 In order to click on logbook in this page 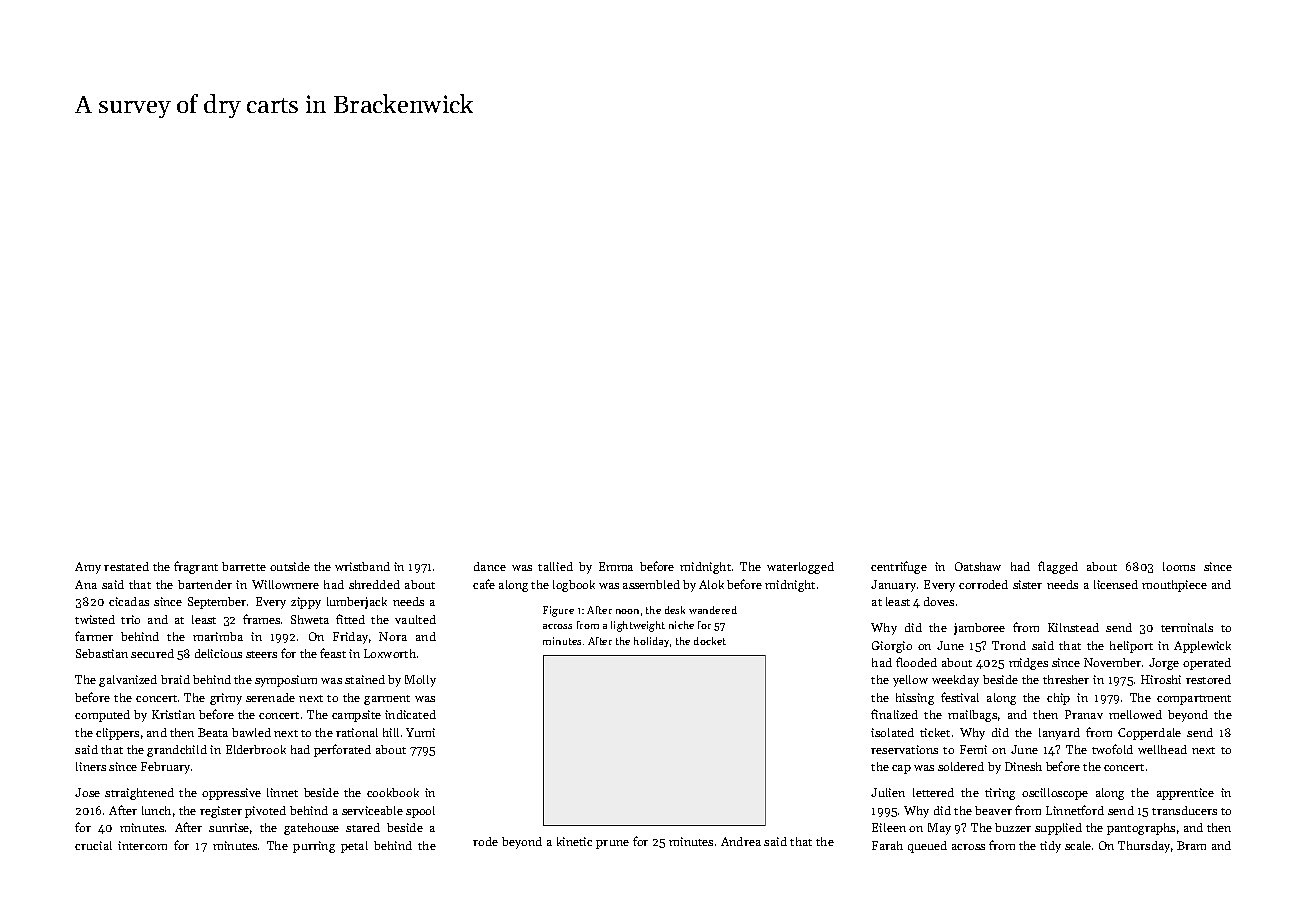, I will do `click(574, 586)`.
